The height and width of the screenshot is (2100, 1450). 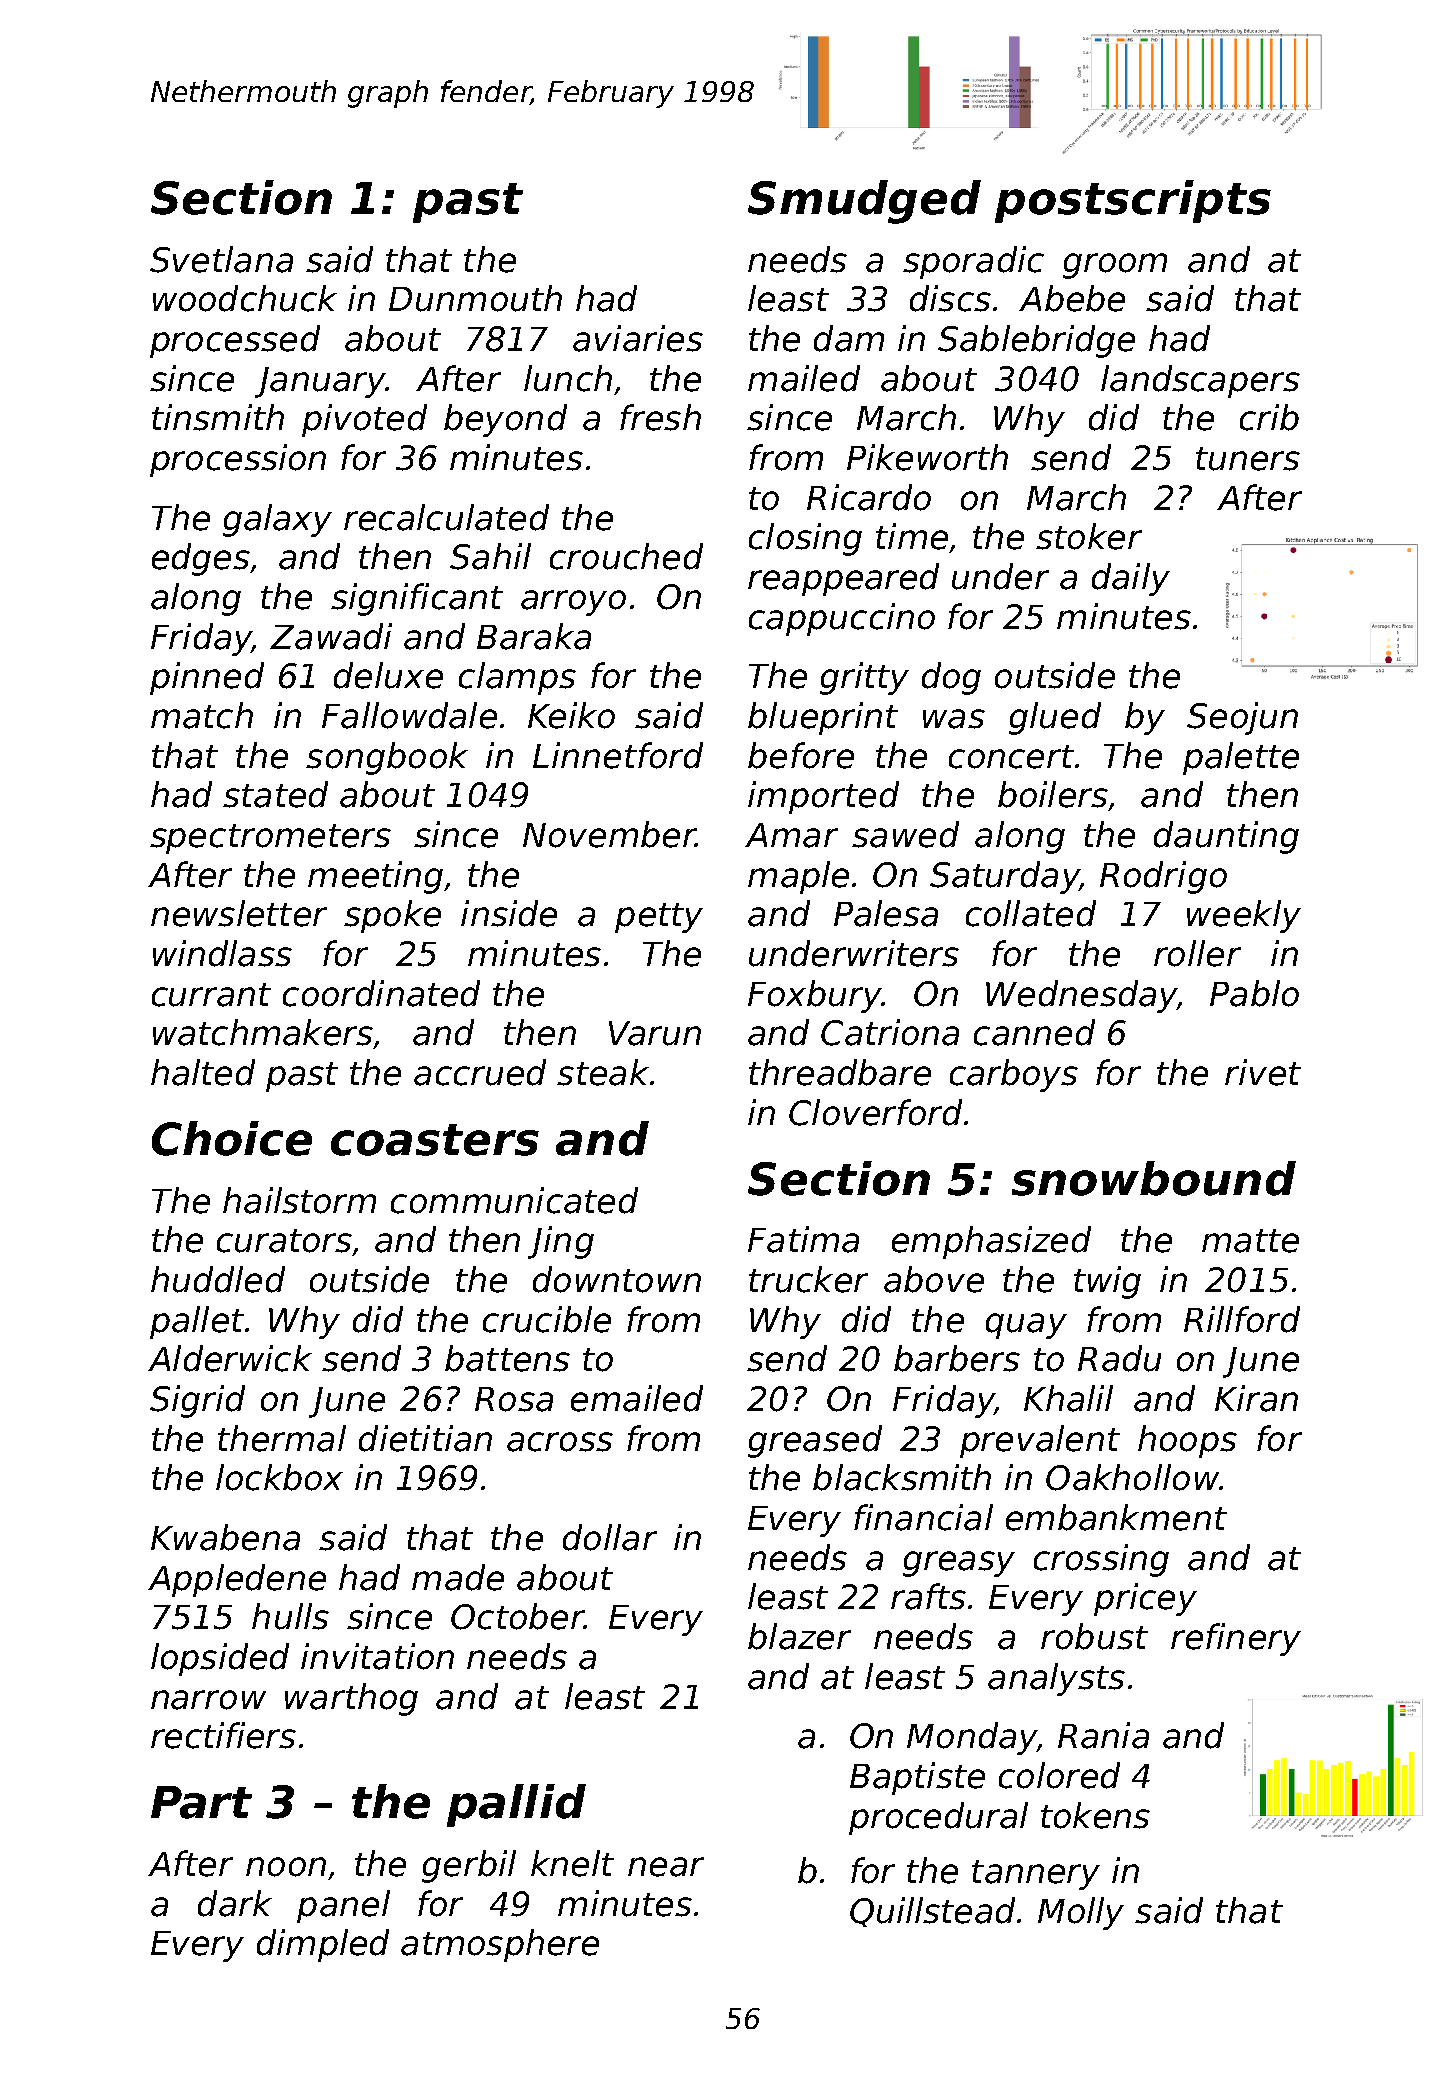 I want to click on procedural, so click(x=938, y=1818).
